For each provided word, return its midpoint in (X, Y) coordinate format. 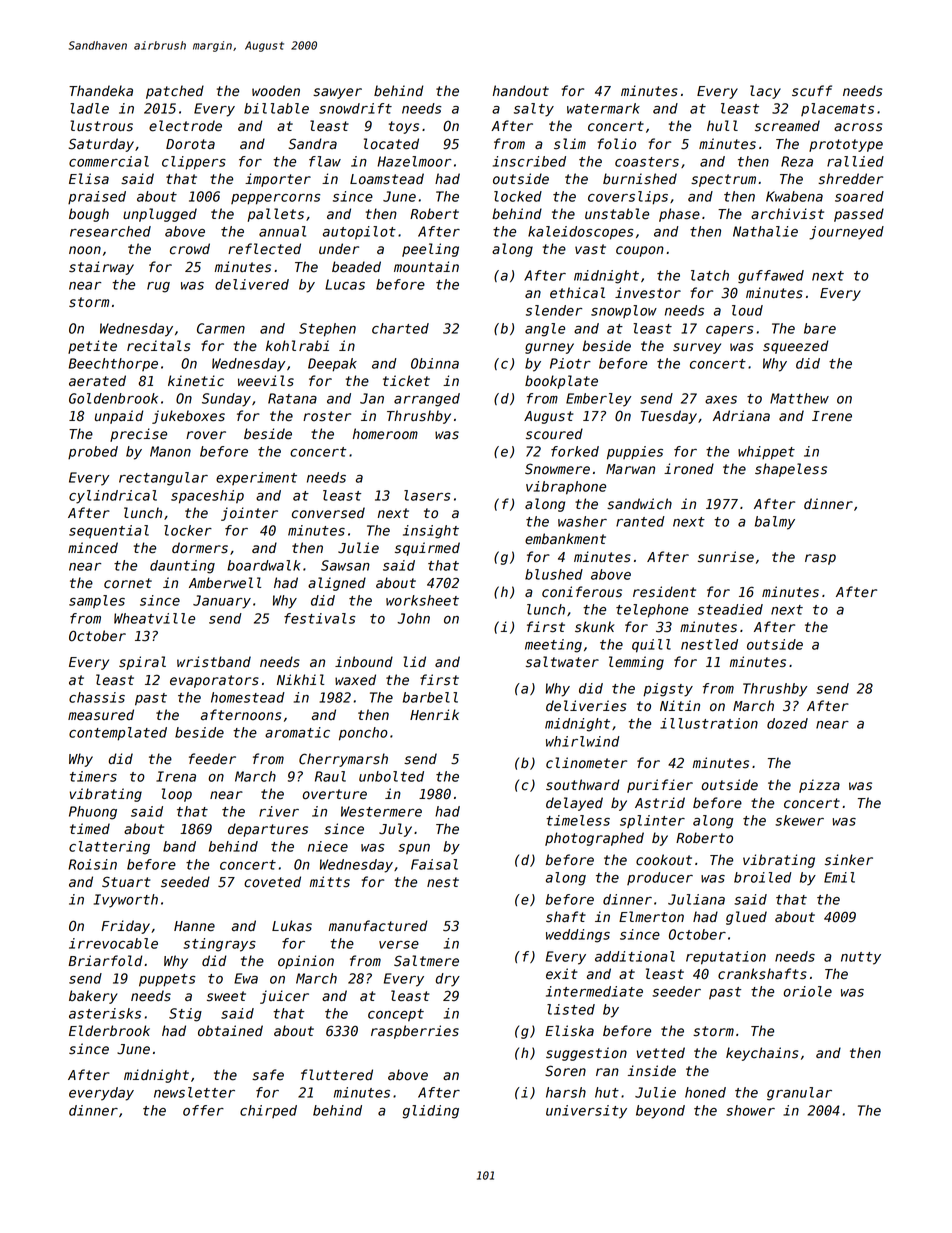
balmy (775, 523)
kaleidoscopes (580, 233)
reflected (264, 249)
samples (97, 602)
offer (203, 1110)
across (858, 127)
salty (534, 110)
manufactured (378, 926)
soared (859, 196)
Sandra (313, 144)
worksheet (422, 600)
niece (328, 846)
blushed (554, 574)
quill (651, 646)
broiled (763, 877)
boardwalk (264, 565)
